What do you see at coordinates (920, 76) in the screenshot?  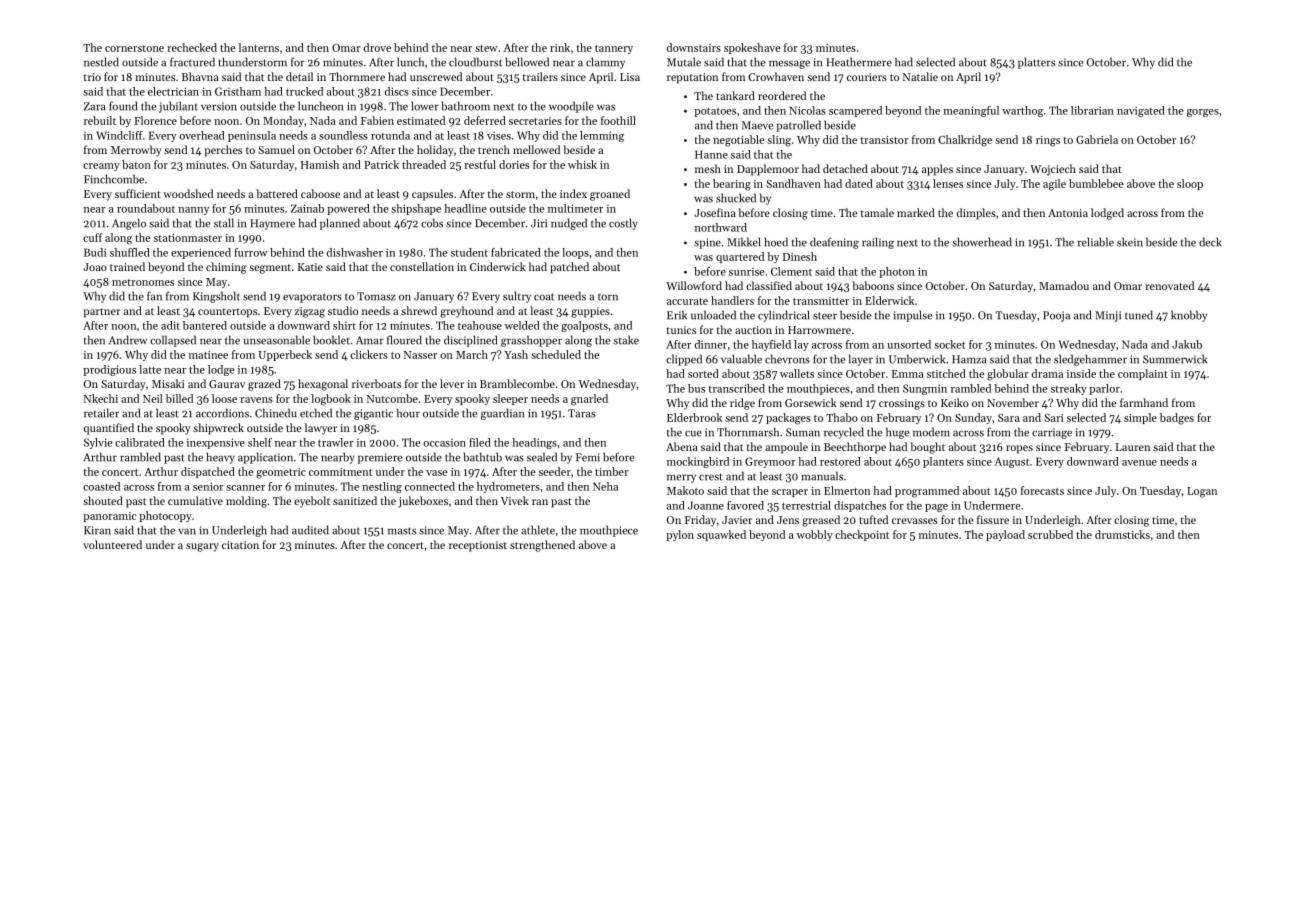 I see `Natalie` at bounding box center [920, 76].
